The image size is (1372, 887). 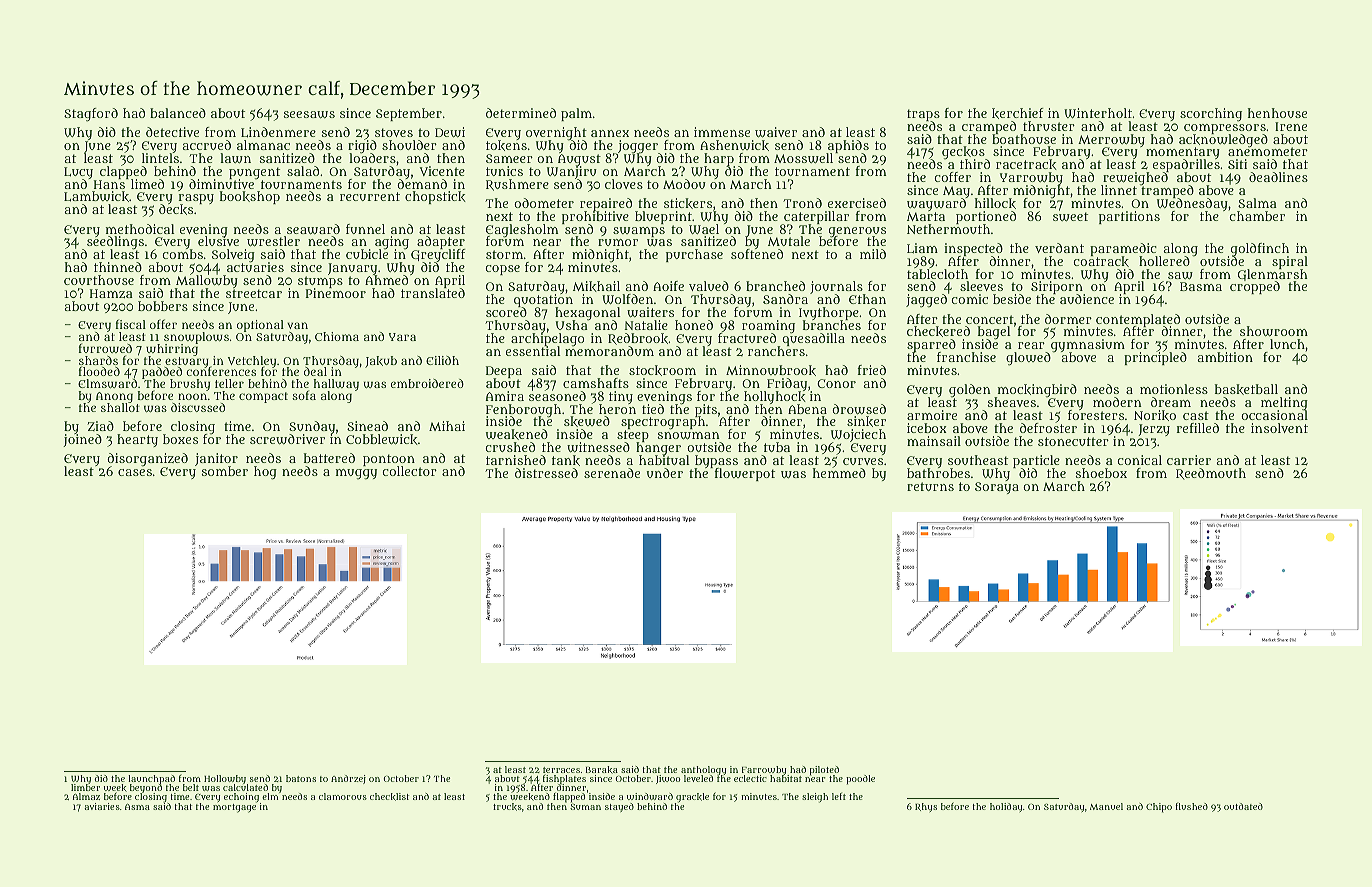 What do you see at coordinates (198, 407) in the page?
I see `discussed` at bounding box center [198, 407].
